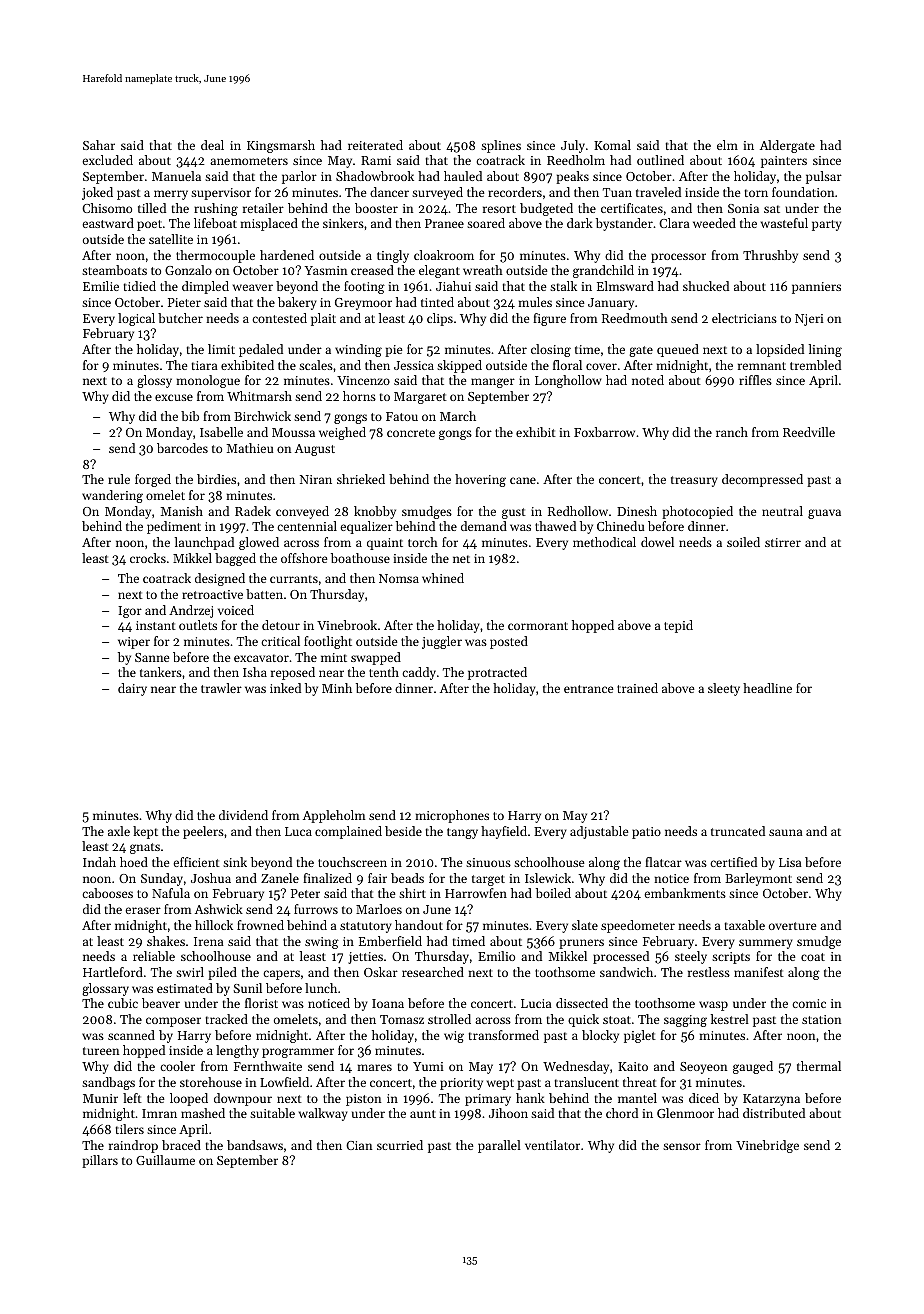 This screenshot has width=924, height=1314. Describe the element at coordinates (784, 162) in the screenshot. I see `painters` at that location.
